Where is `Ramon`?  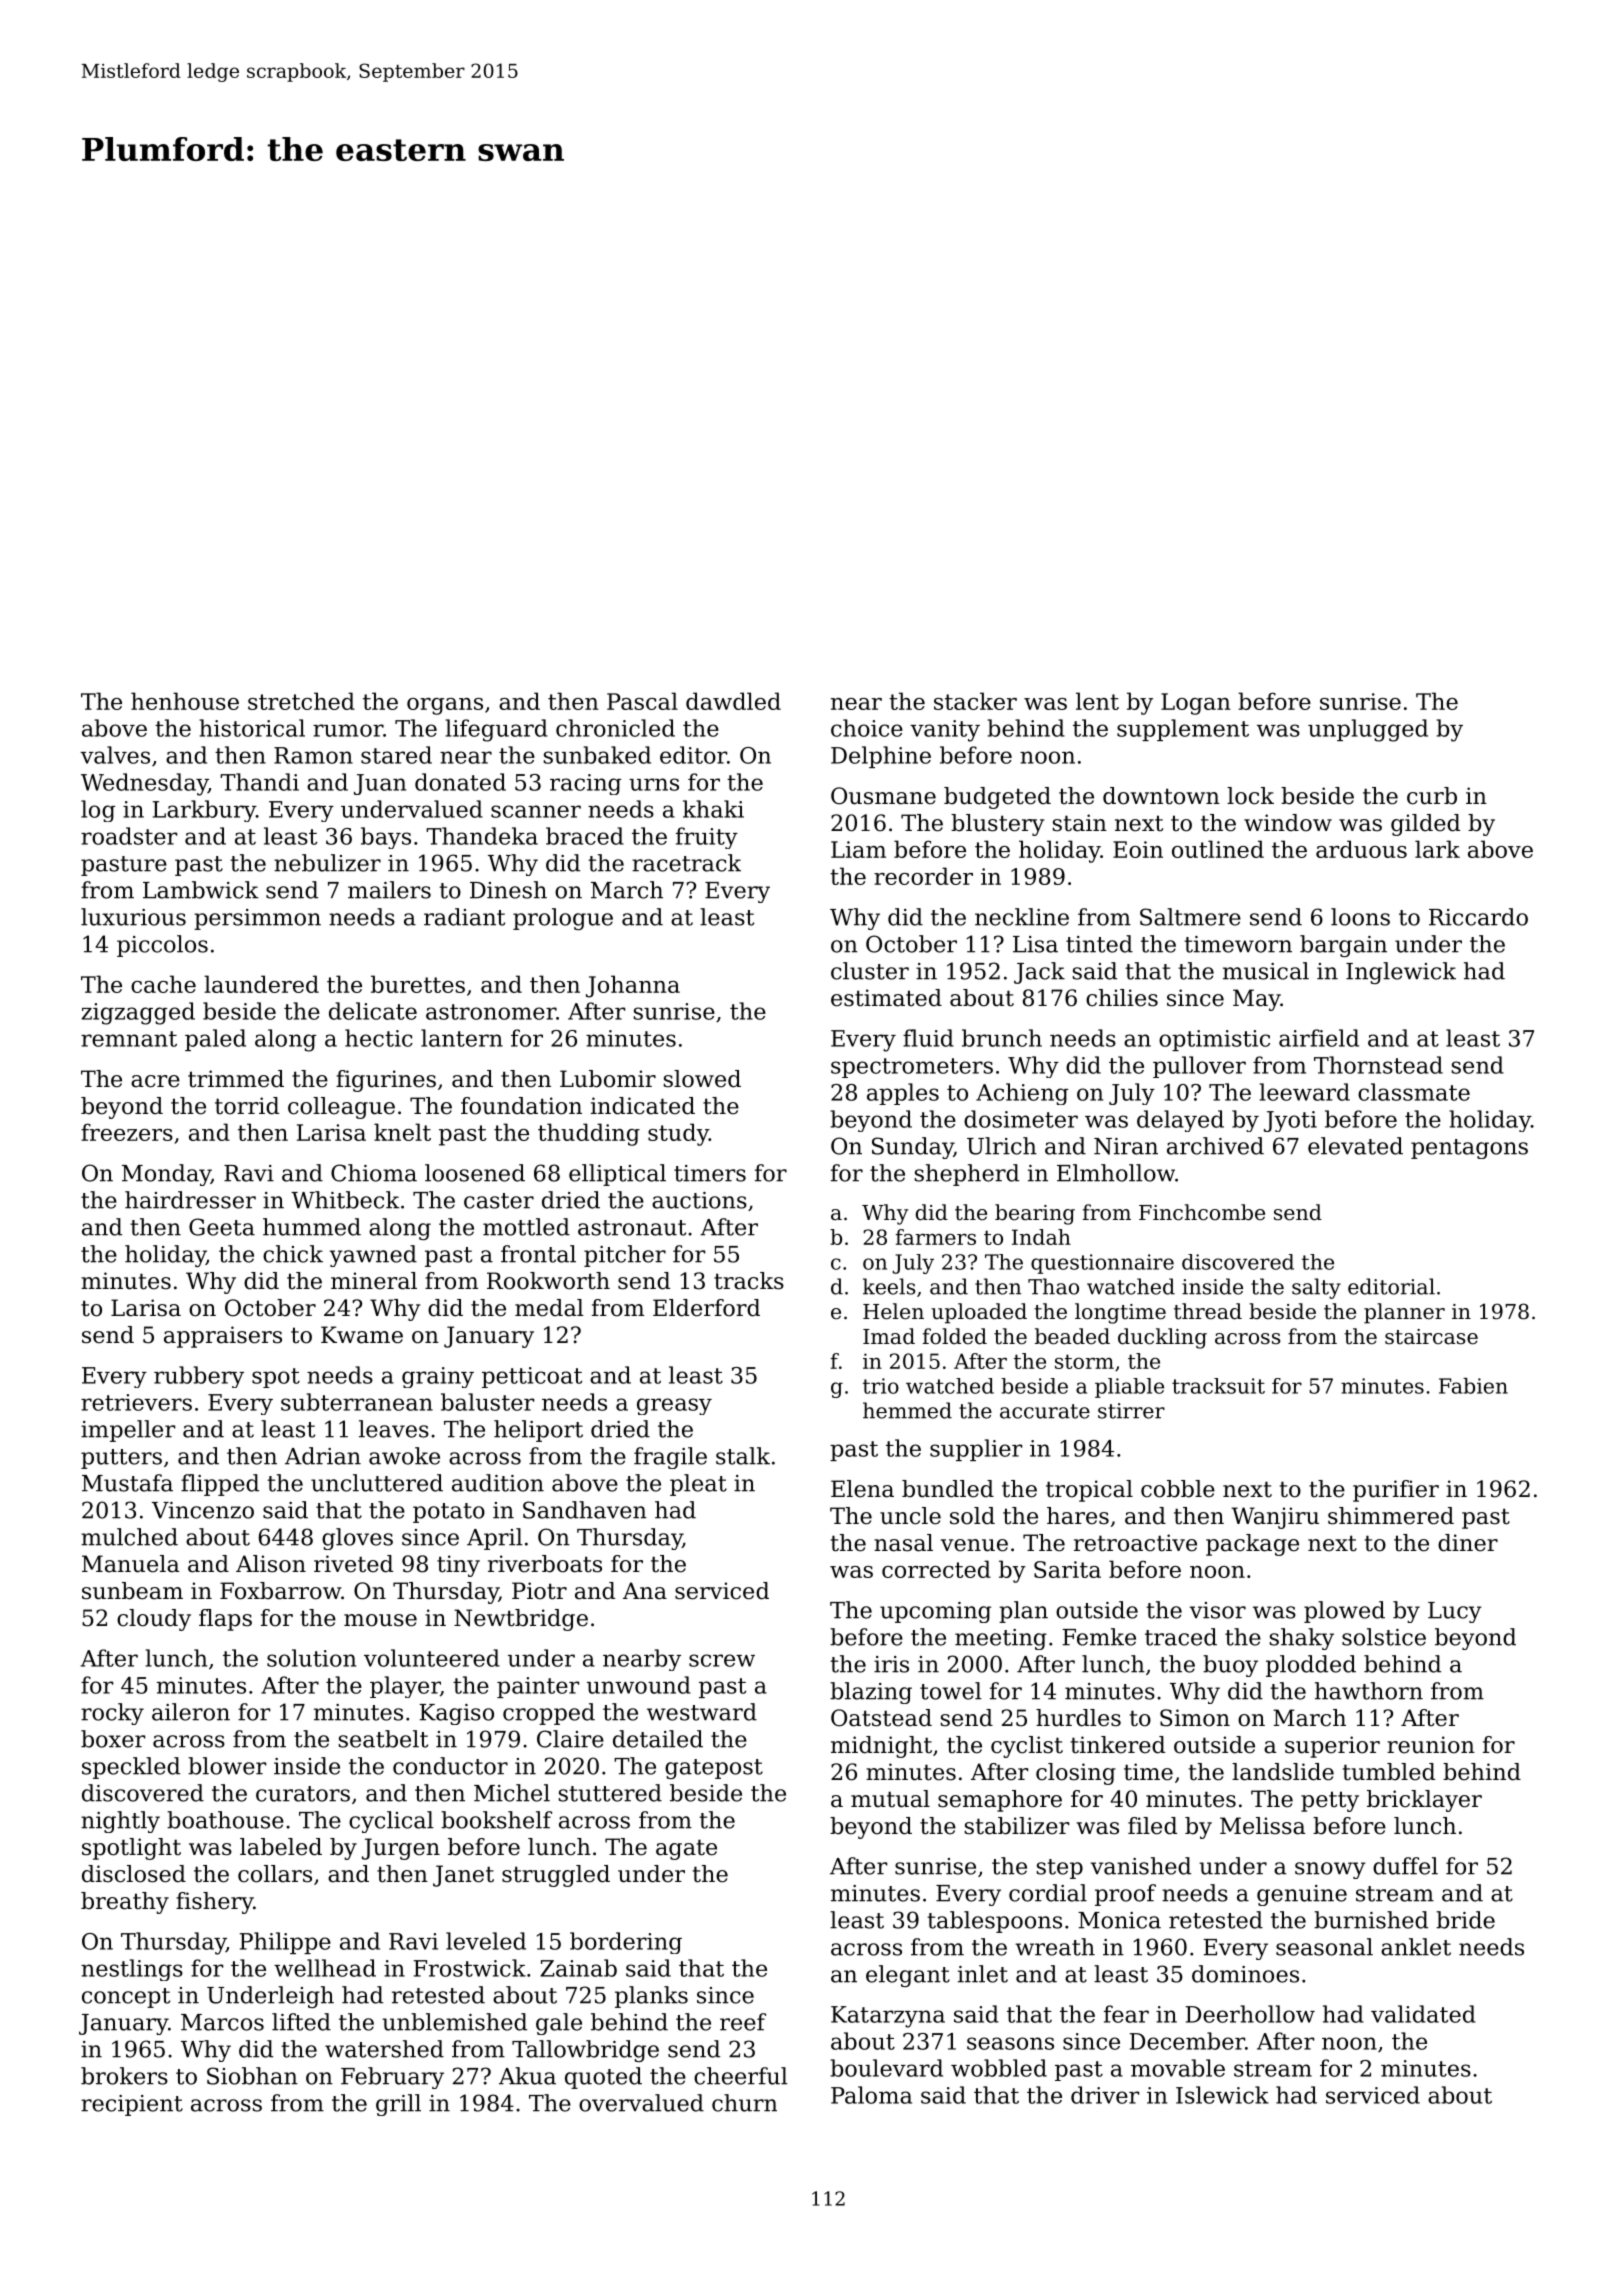 Ramon is located at coordinates (313, 755).
